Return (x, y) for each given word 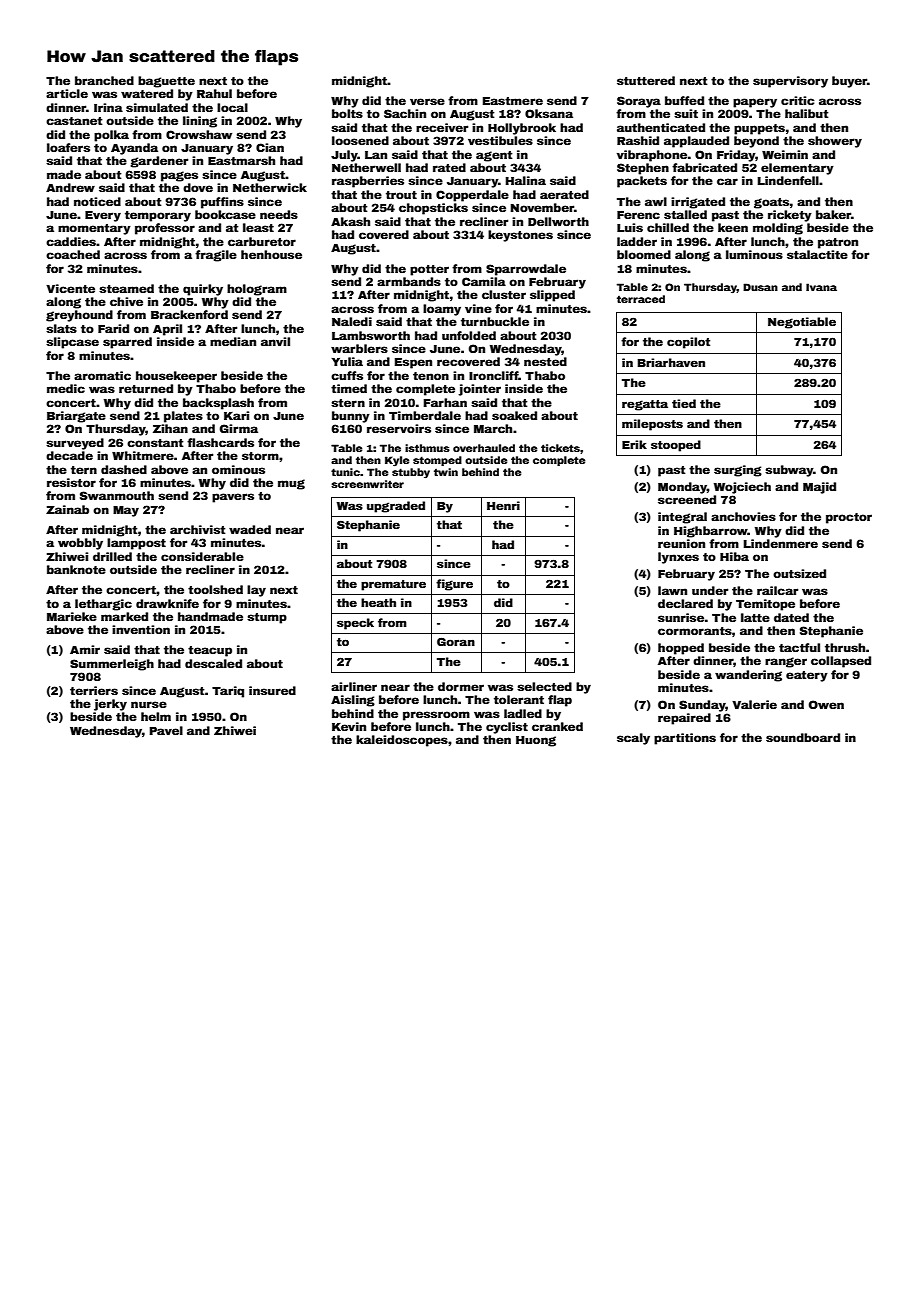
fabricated (704, 167)
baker (833, 214)
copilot (688, 343)
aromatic (102, 375)
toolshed (215, 589)
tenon (431, 376)
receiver (442, 127)
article (67, 93)
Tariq (228, 692)
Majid (819, 488)
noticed (97, 201)
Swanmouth (117, 495)
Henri (503, 505)
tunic (345, 472)
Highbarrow (711, 532)
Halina (526, 180)
